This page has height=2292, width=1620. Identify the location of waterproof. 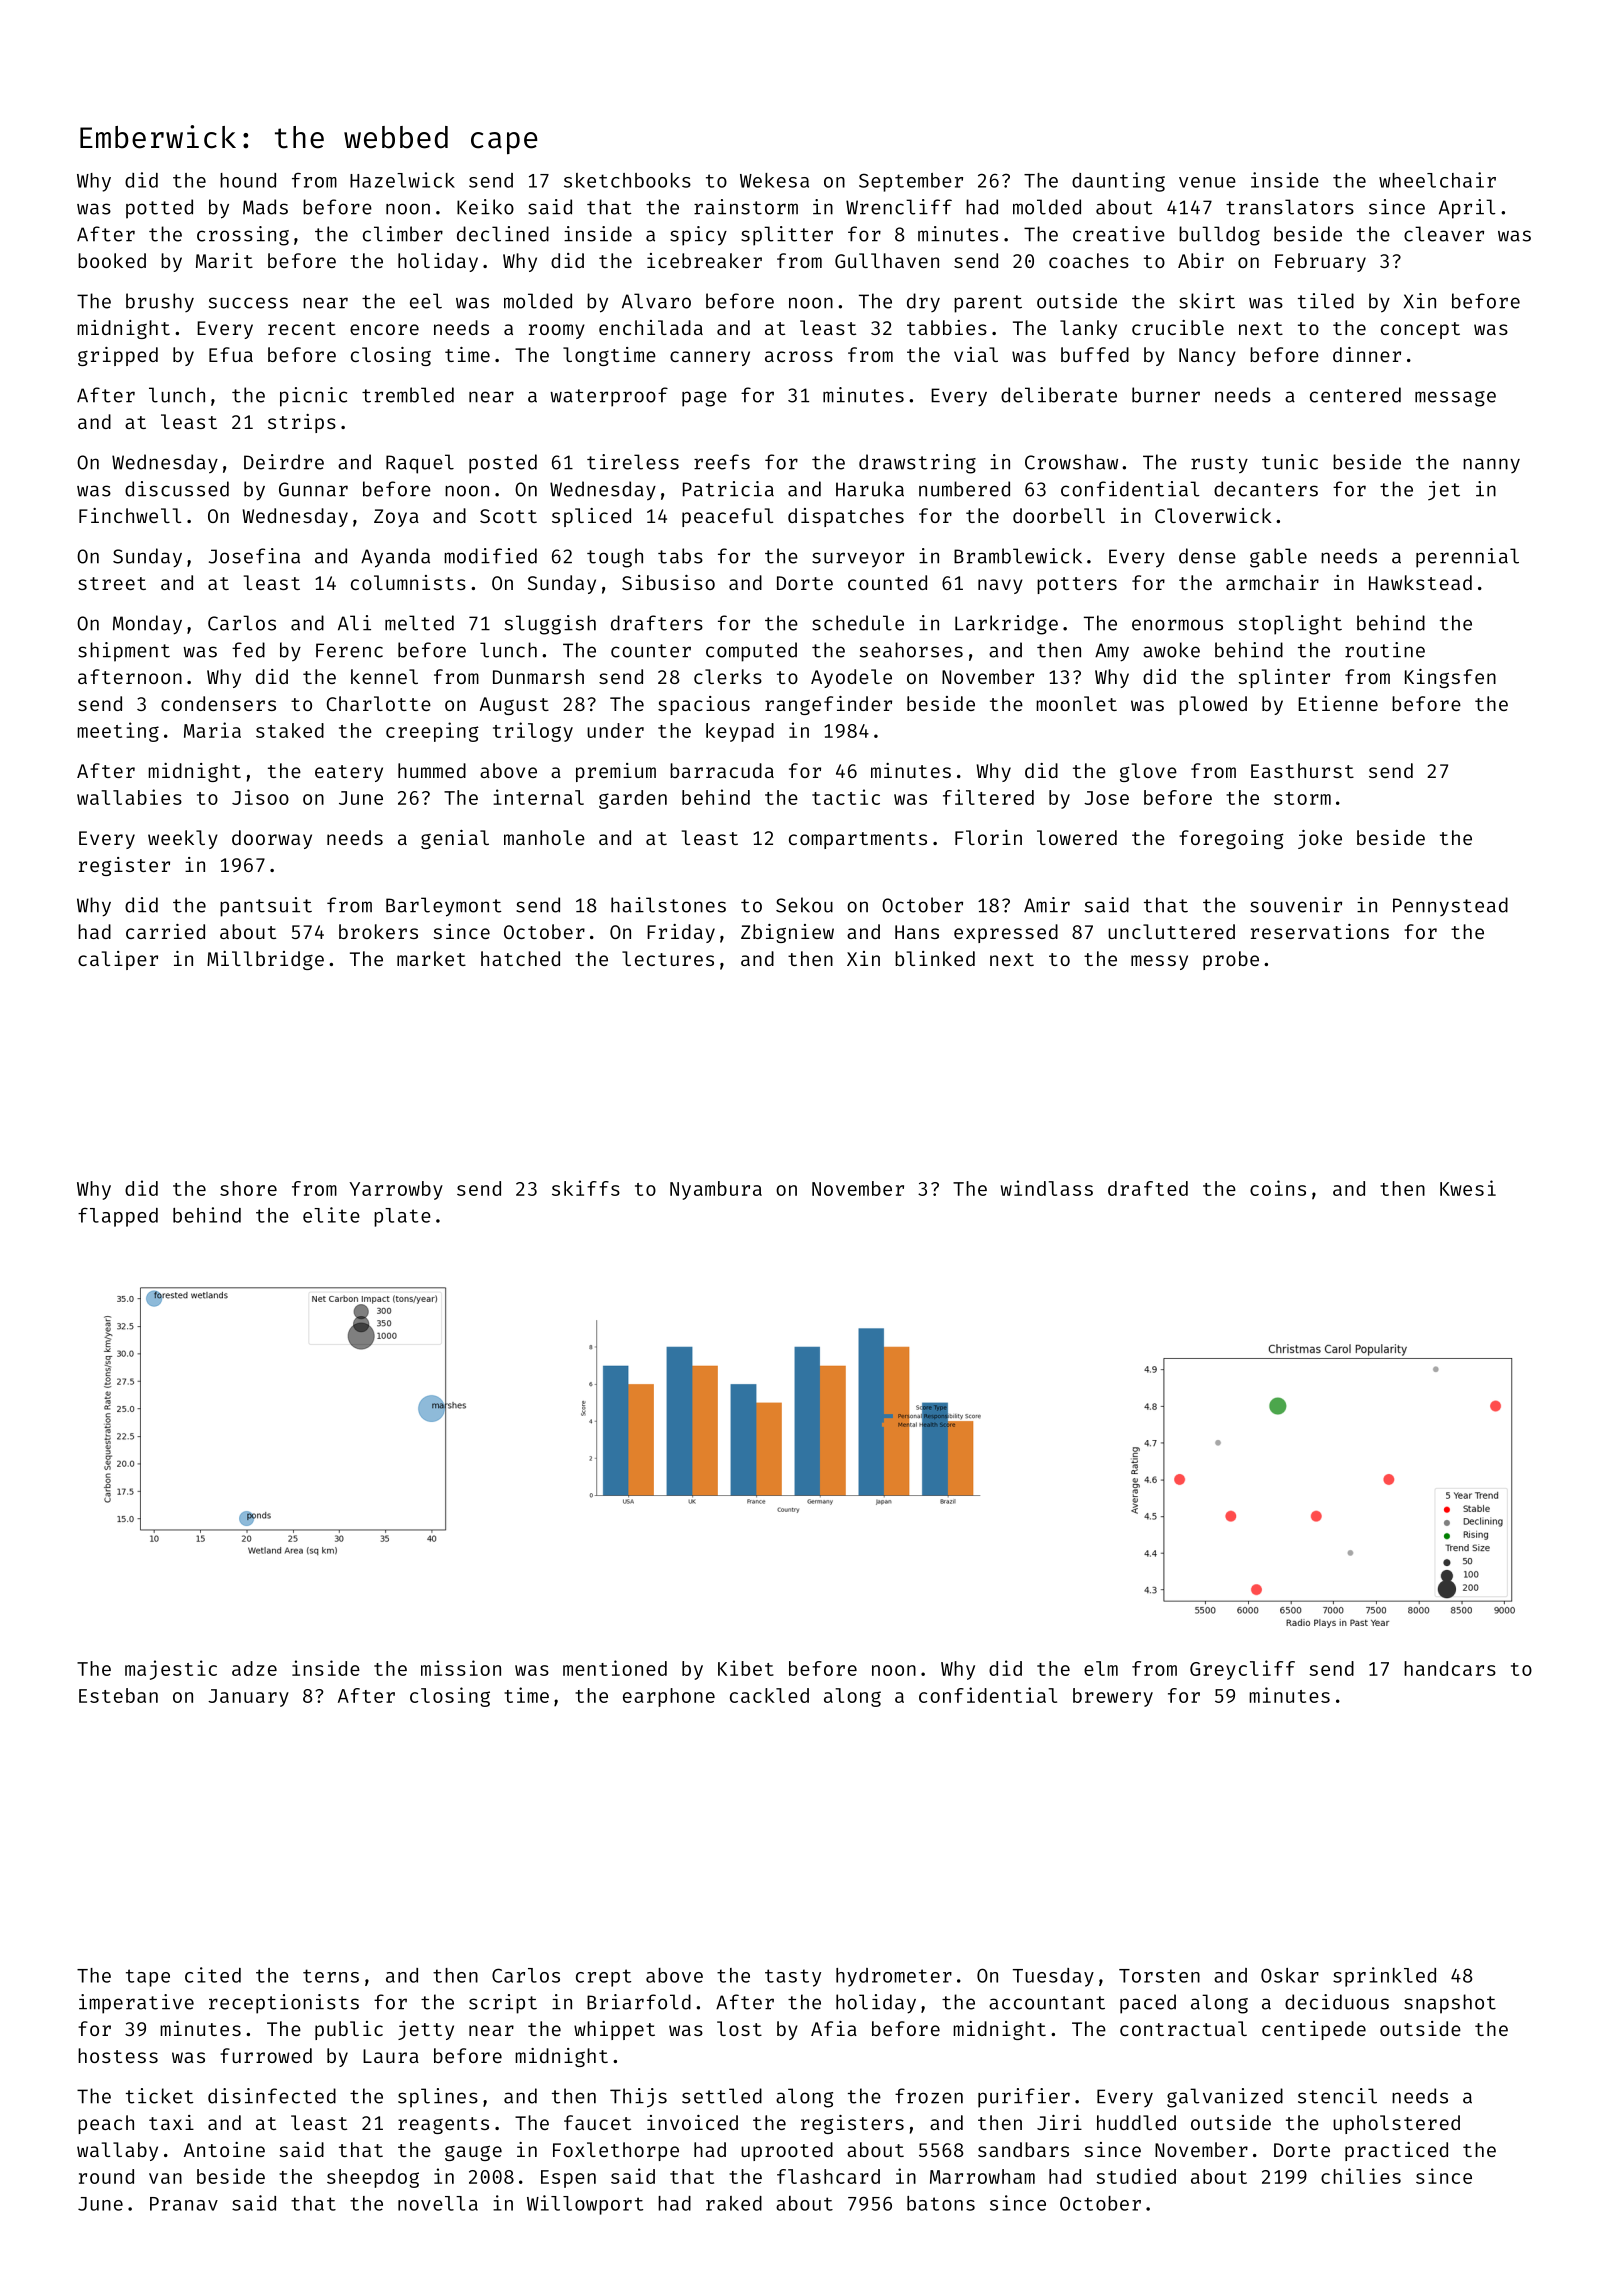
(609, 397).
